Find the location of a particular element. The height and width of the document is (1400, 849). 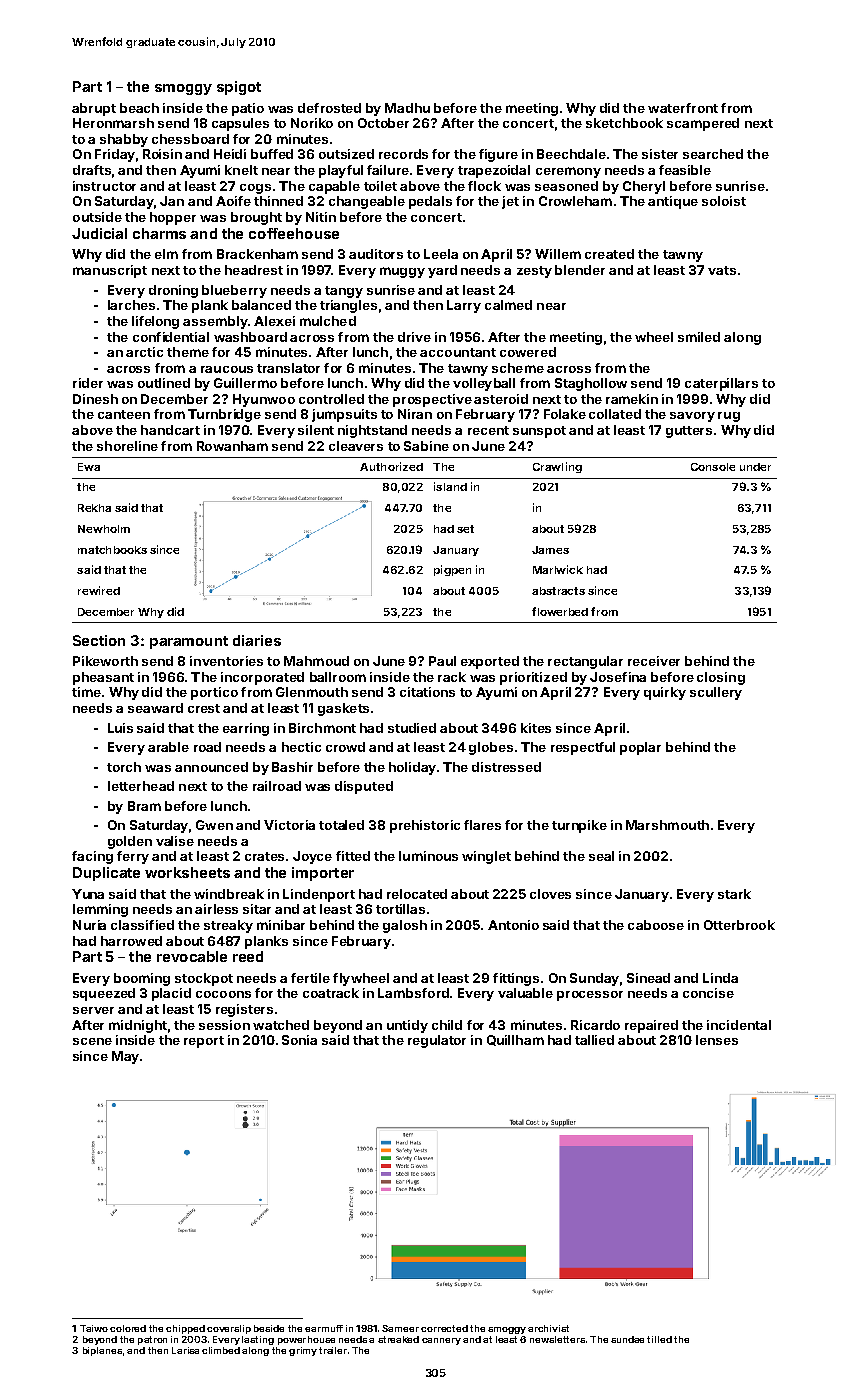

headrest is located at coordinates (254, 270).
